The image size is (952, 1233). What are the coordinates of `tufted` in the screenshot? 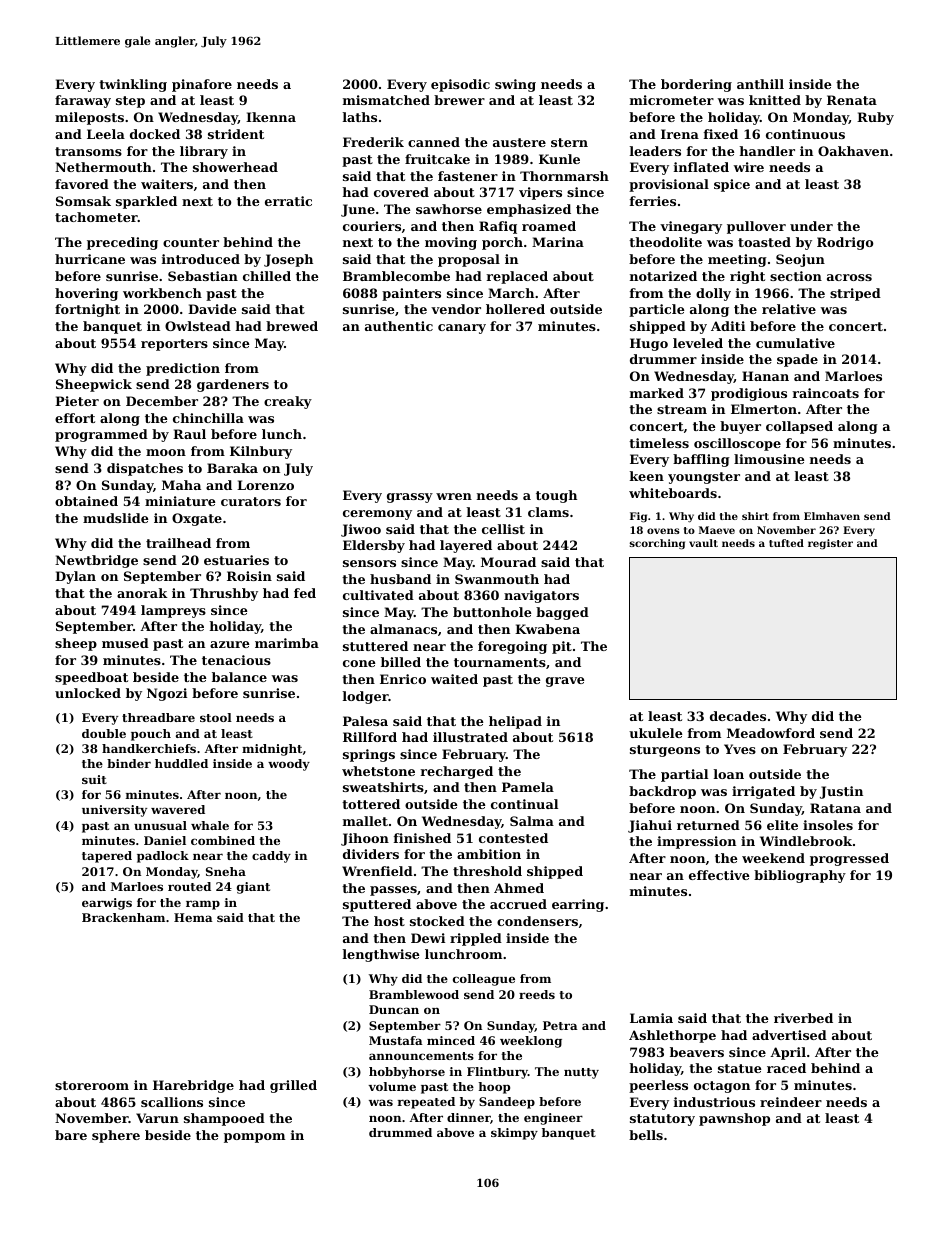 It's located at (786, 543).
